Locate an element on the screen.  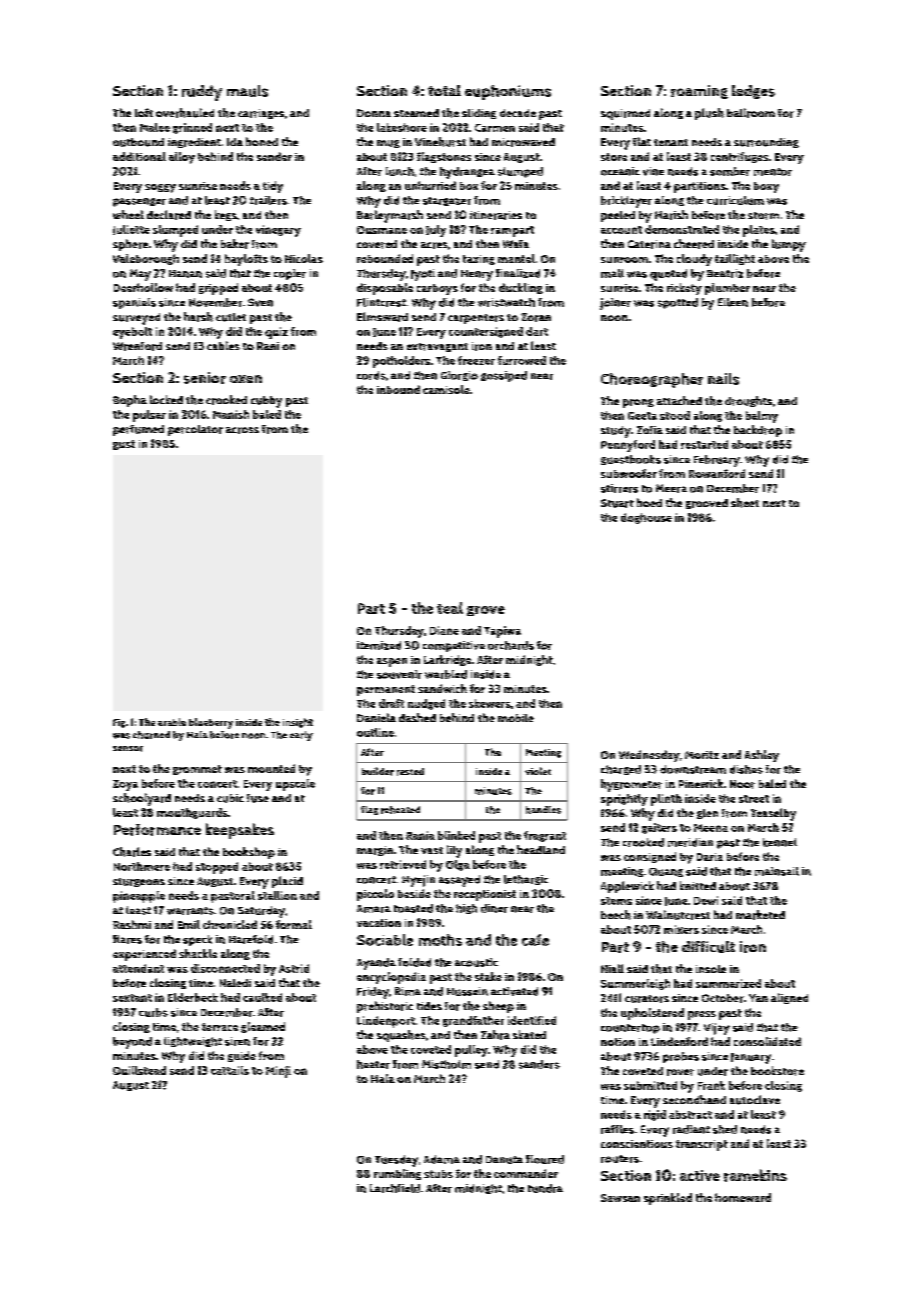
microwaved is located at coordinates (523, 142).
